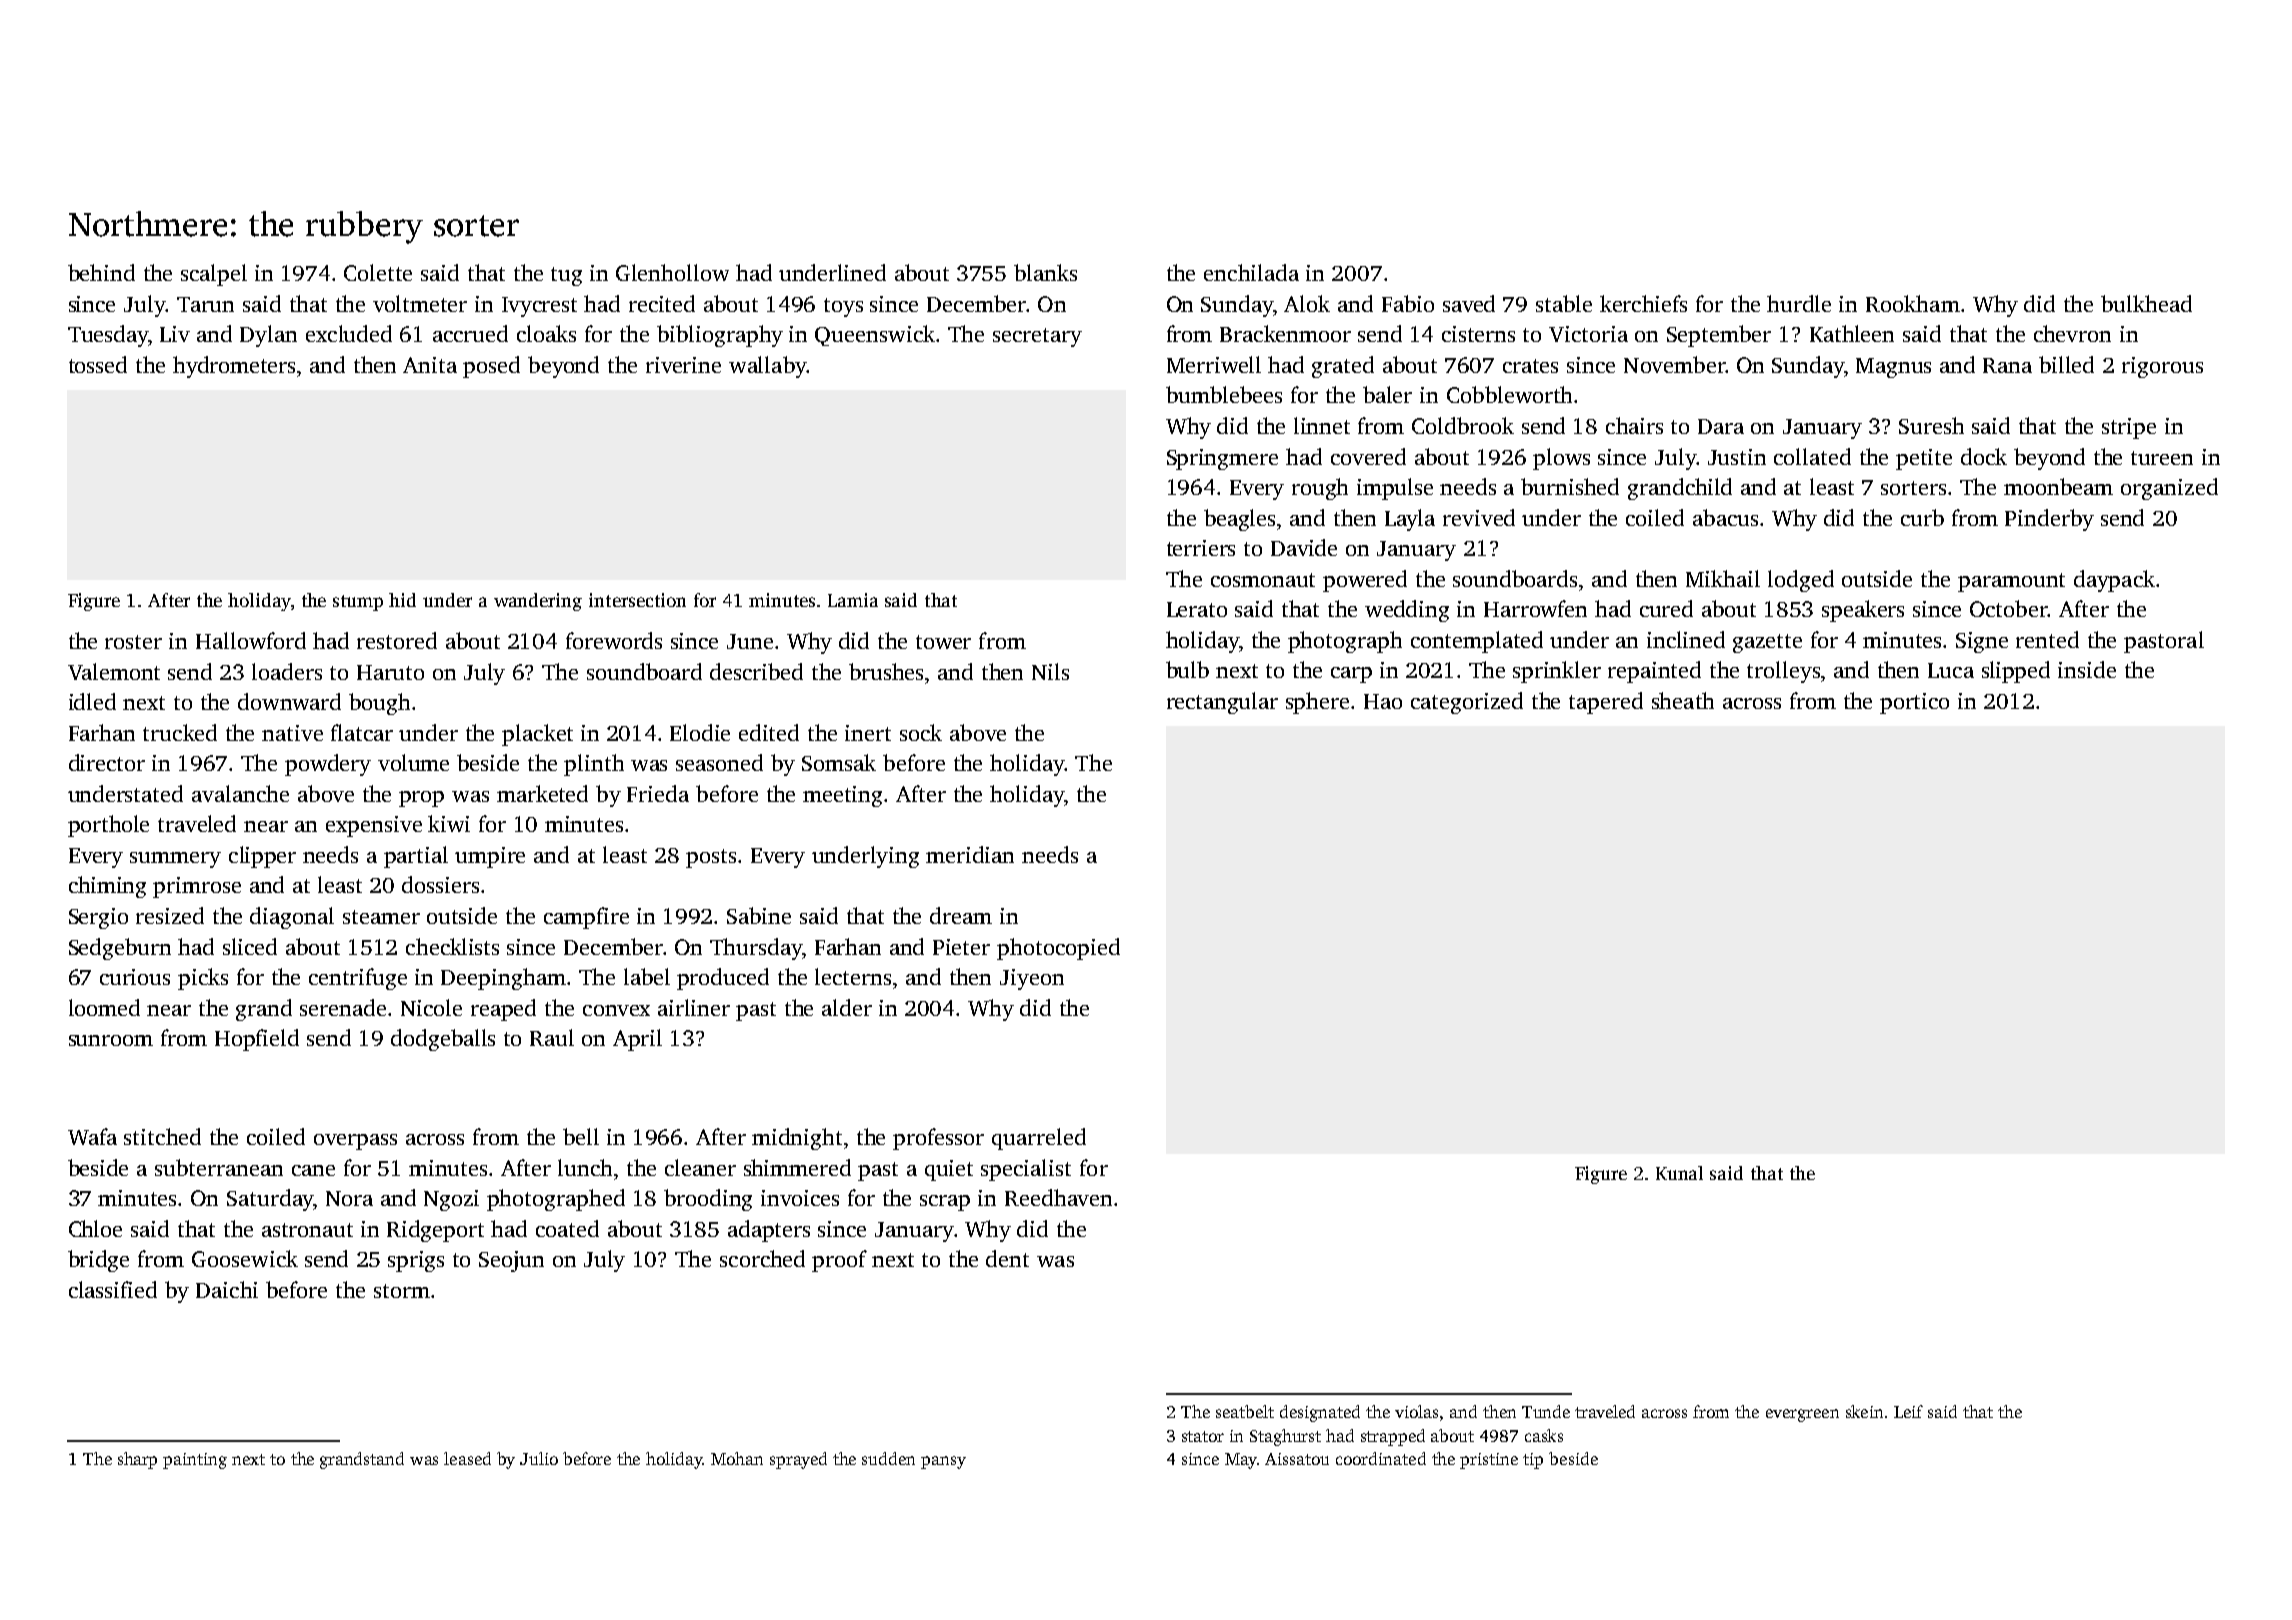 This screenshot has height=1620, width=2292. Describe the element at coordinates (1197, 609) in the screenshot. I see `Lerato` at that location.
